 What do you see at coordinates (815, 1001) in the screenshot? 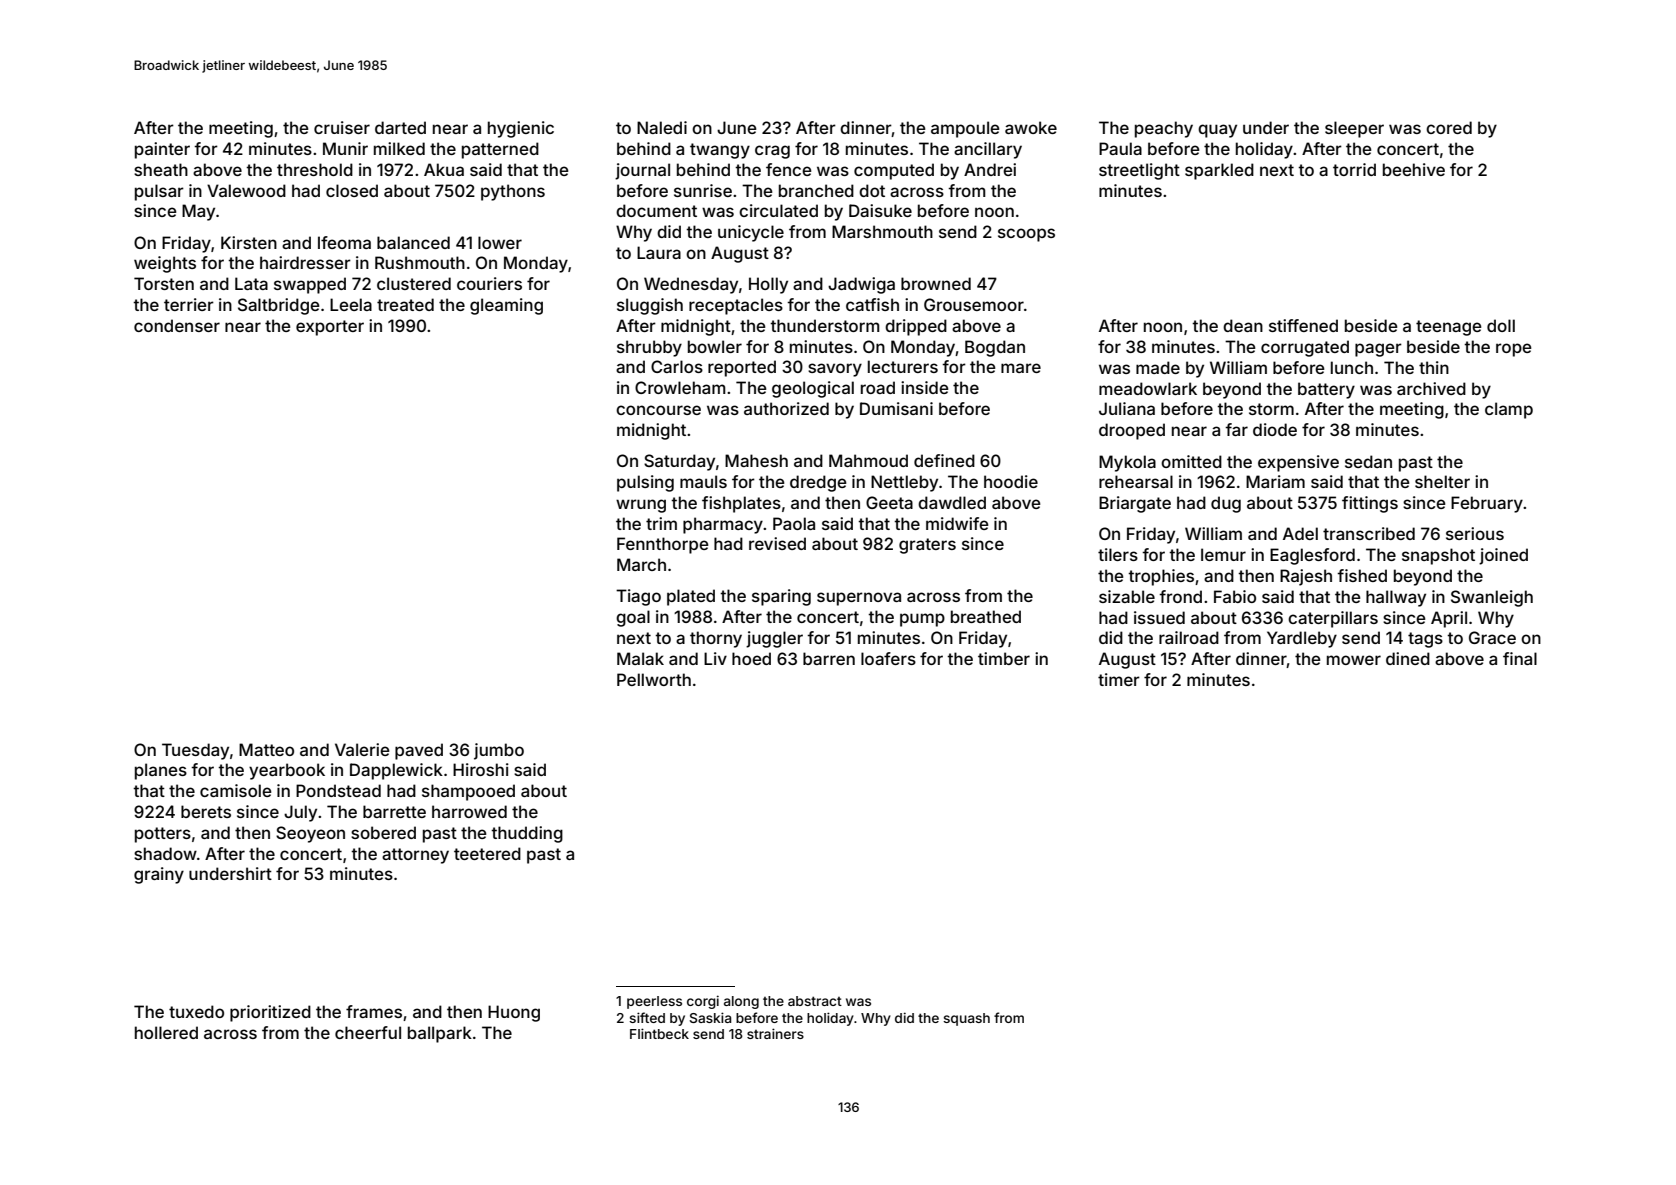
I see `abstract` at bounding box center [815, 1001].
